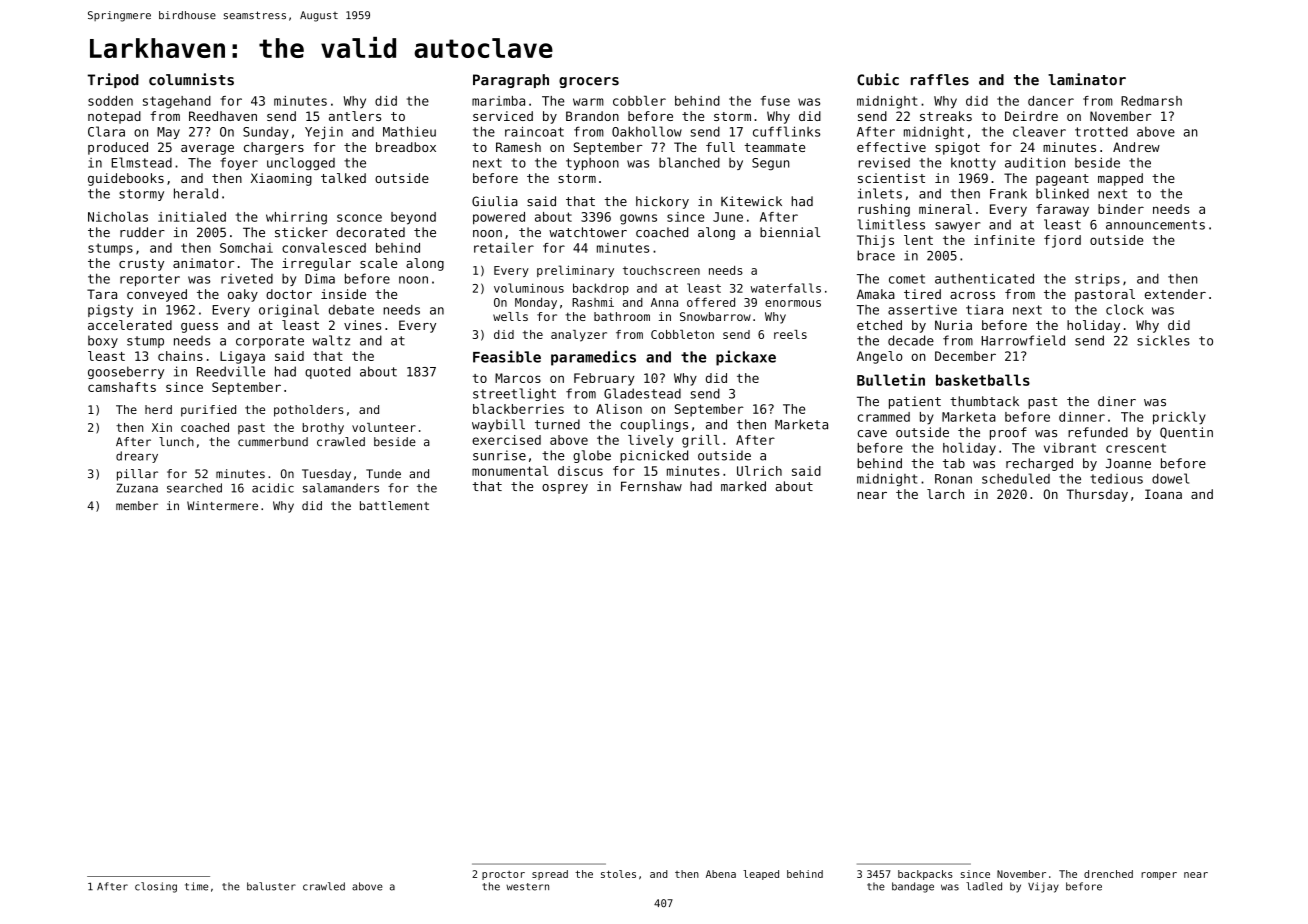  I want to click on produced, so click(118, 148).
